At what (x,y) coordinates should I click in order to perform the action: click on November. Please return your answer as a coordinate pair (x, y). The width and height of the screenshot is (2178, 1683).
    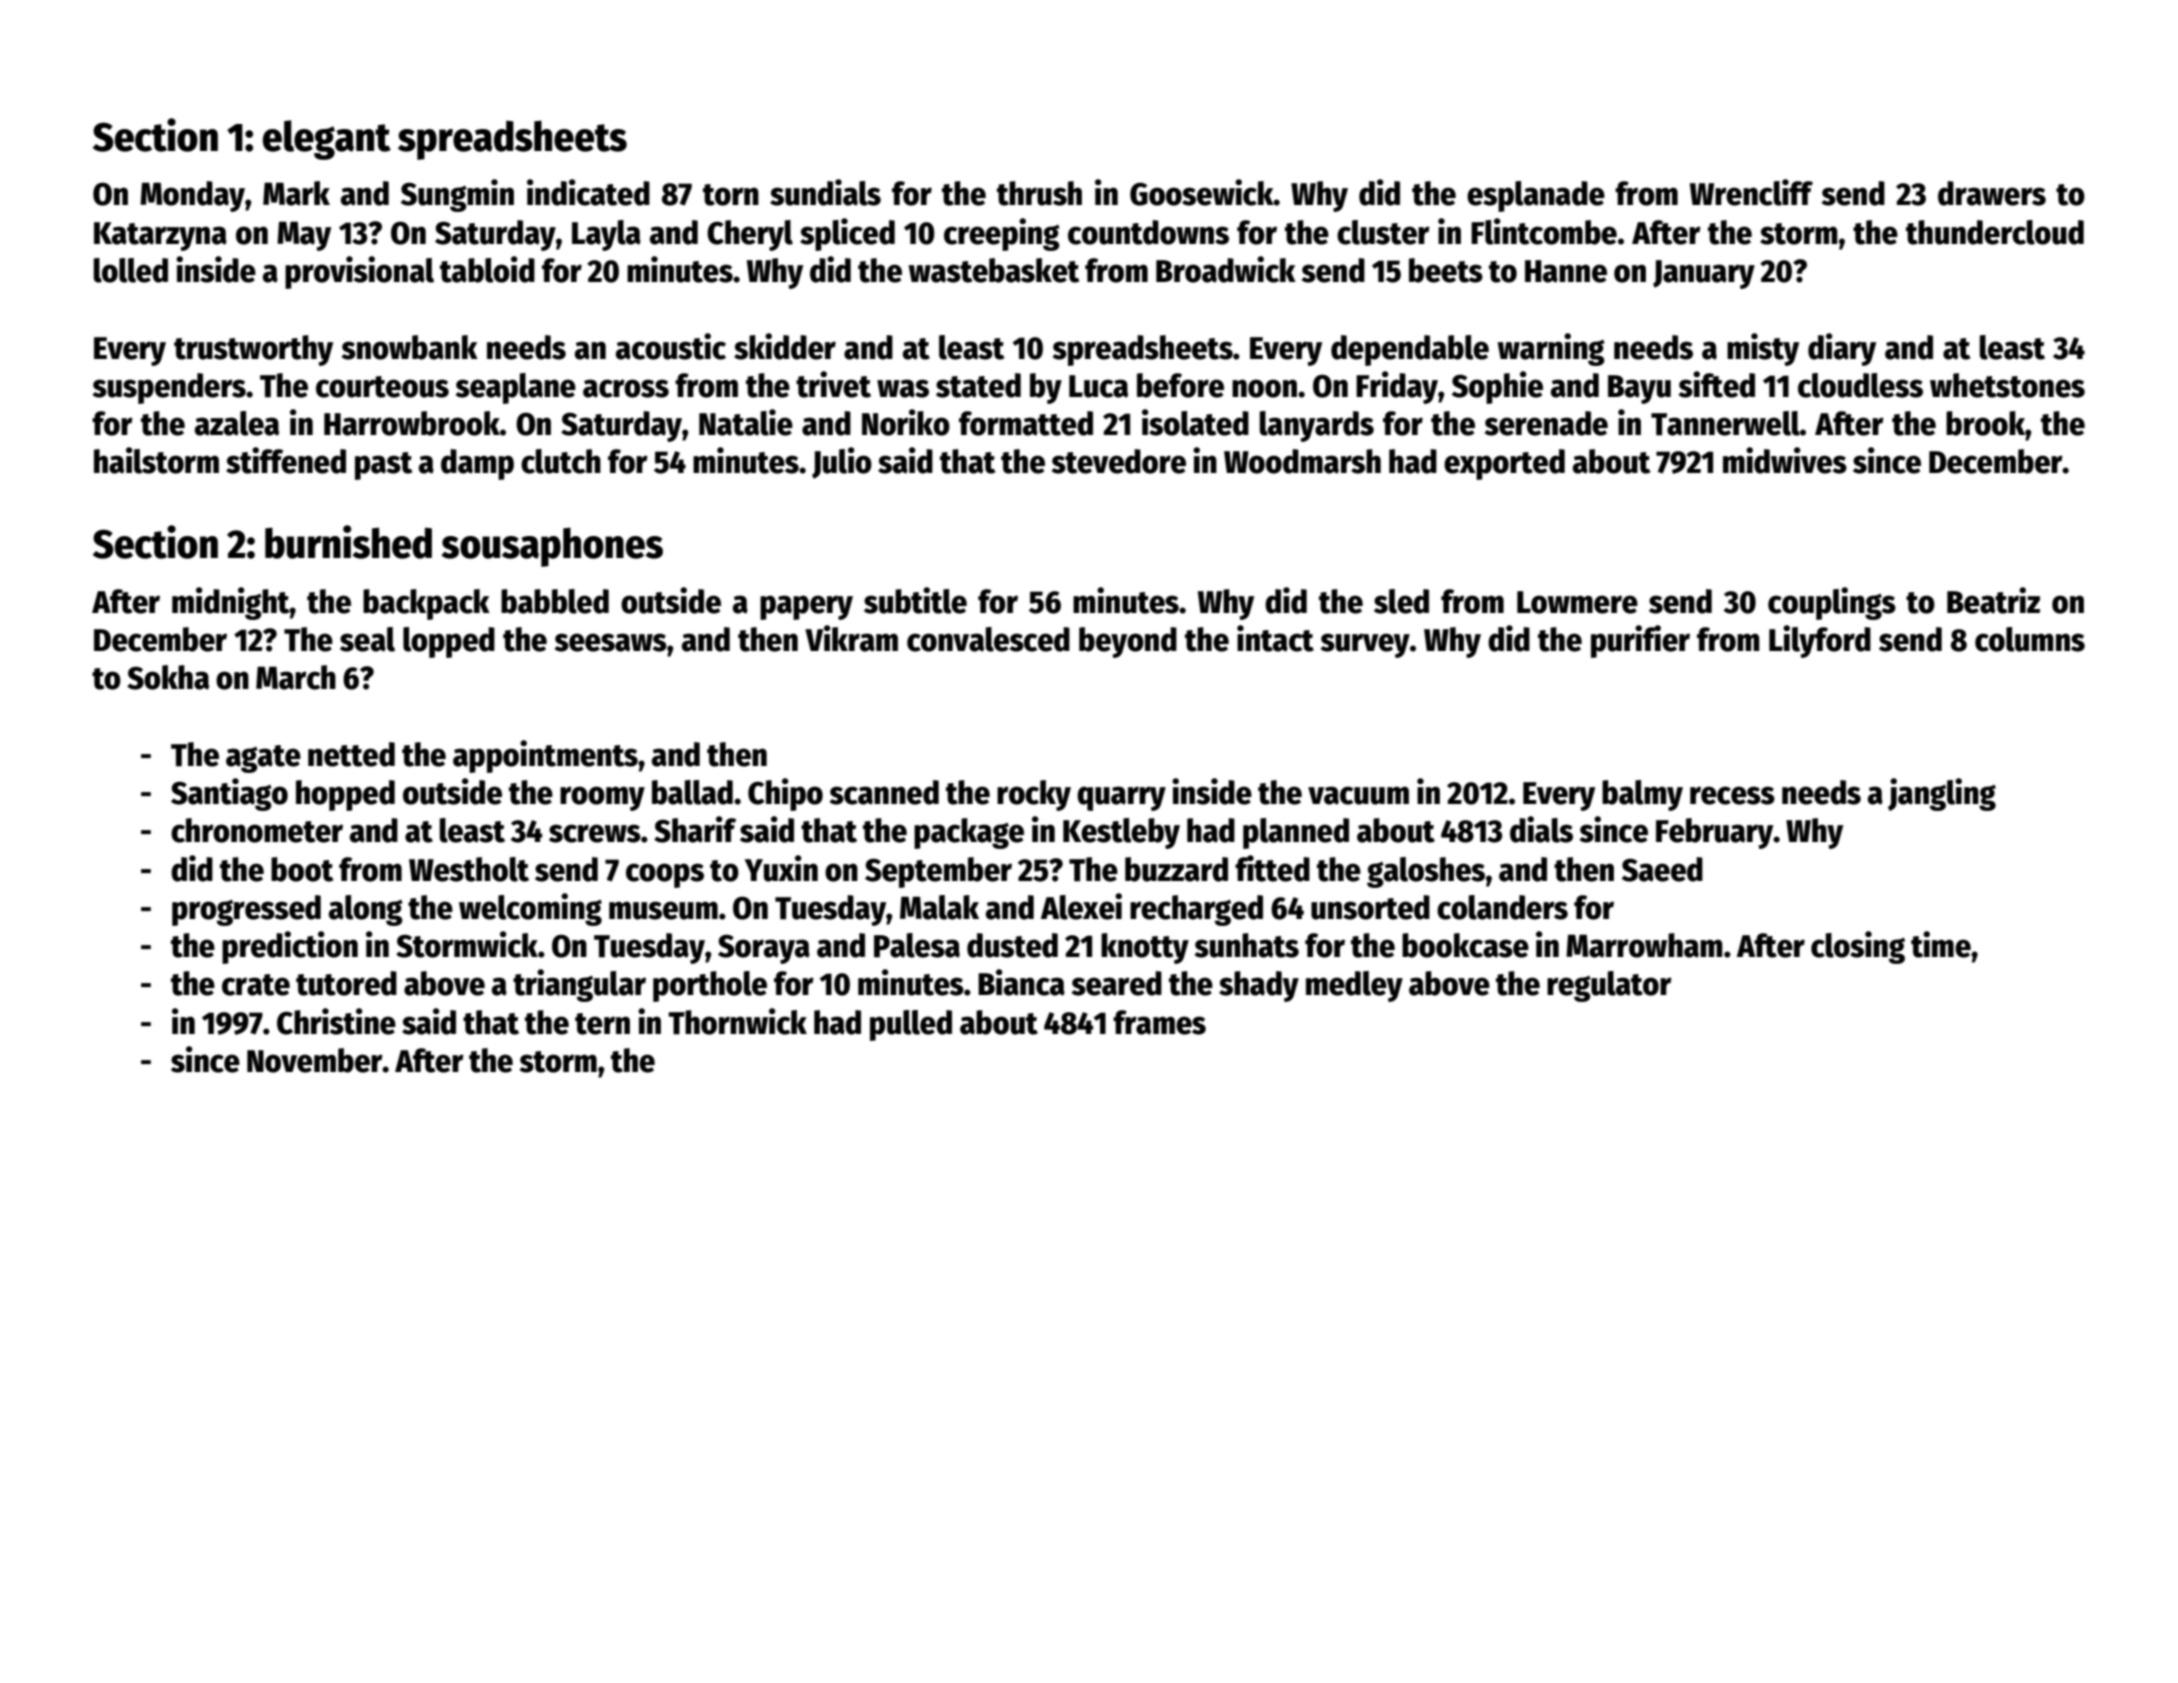
    Looking at the image, I should click on (315, 1060).
